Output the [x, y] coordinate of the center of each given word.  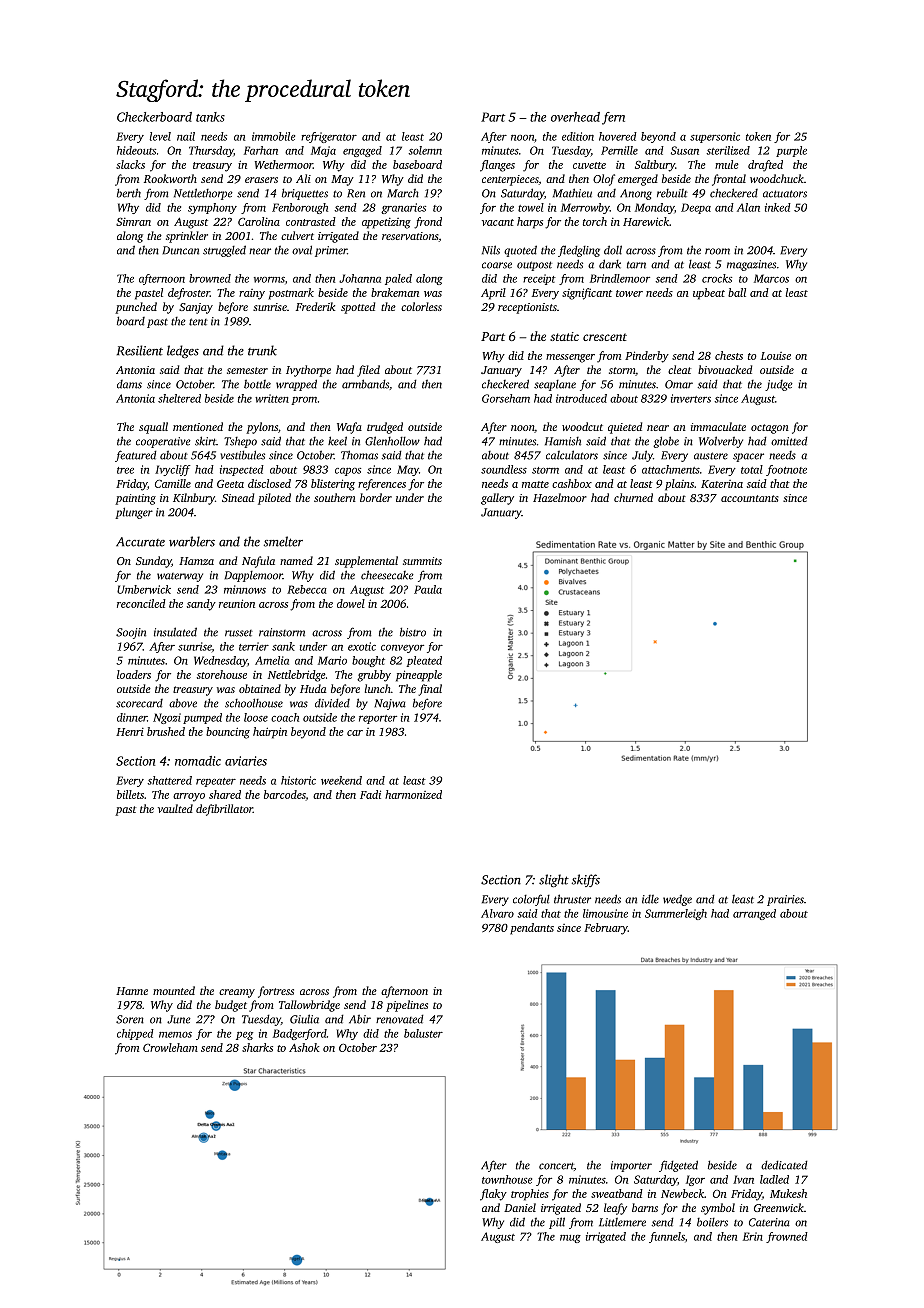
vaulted [175, 808]
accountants [750, 498]
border [376, 497]
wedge [677, 900]
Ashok [304, 1047]
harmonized [413, 794]
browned [210, 278]
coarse [497, 265]
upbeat [709, 294]
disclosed [269, 483]
